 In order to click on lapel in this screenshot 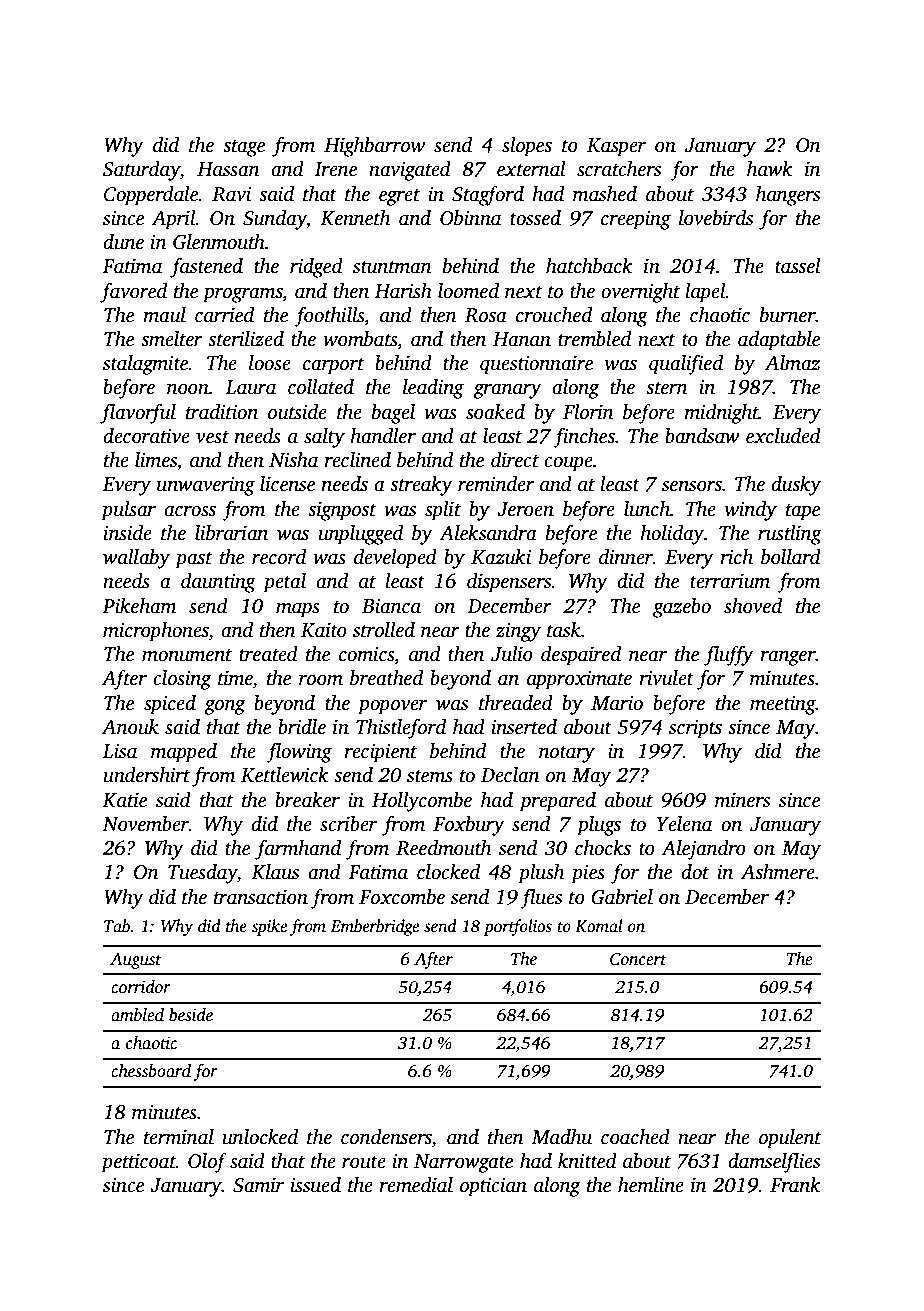, I will do `click(705, 293)`.
